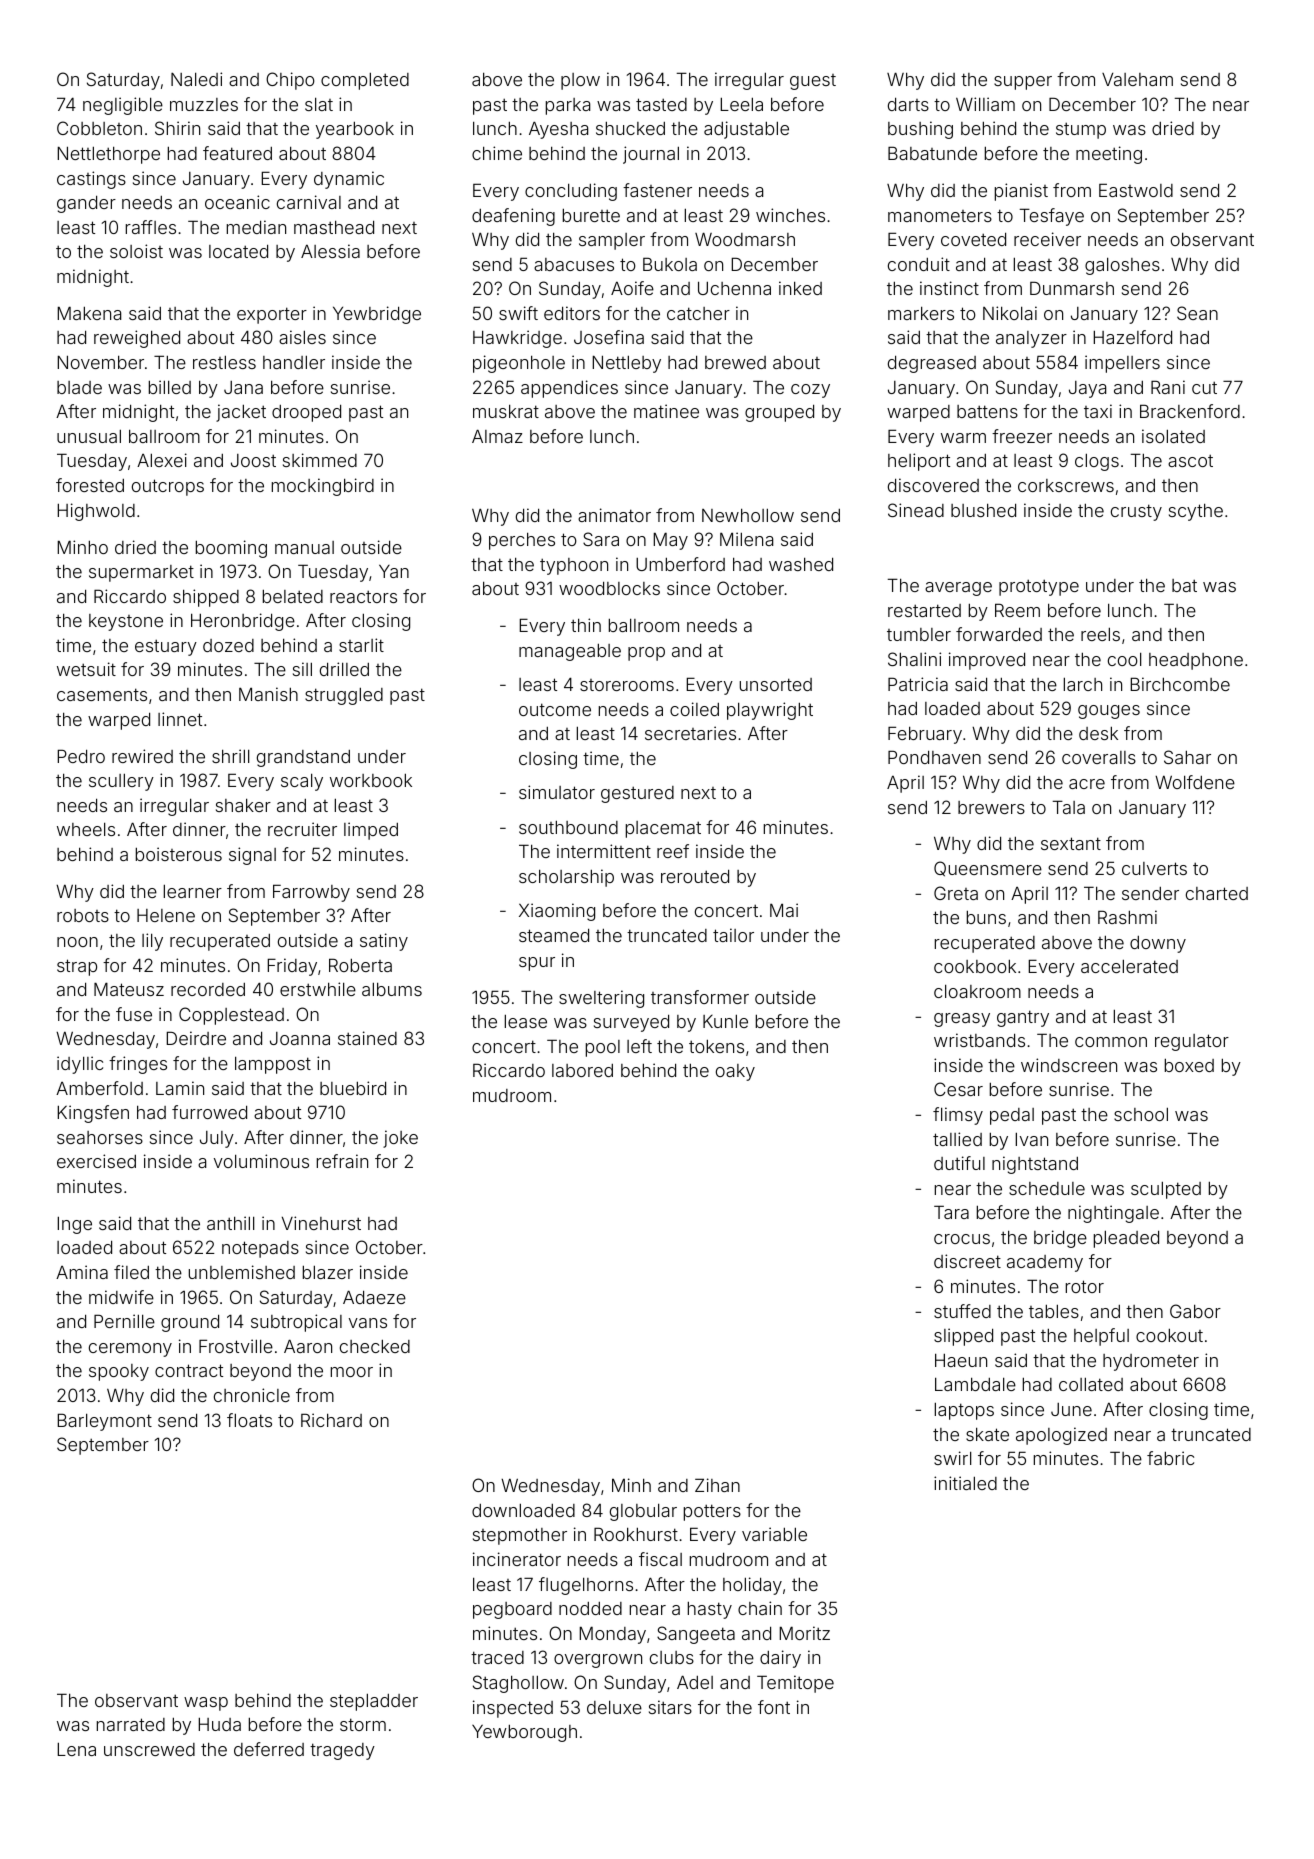 This page has height=1859, width=1314. Describe the element at coordinates (1097, 462) in the page. I see `clogs` at that location.
